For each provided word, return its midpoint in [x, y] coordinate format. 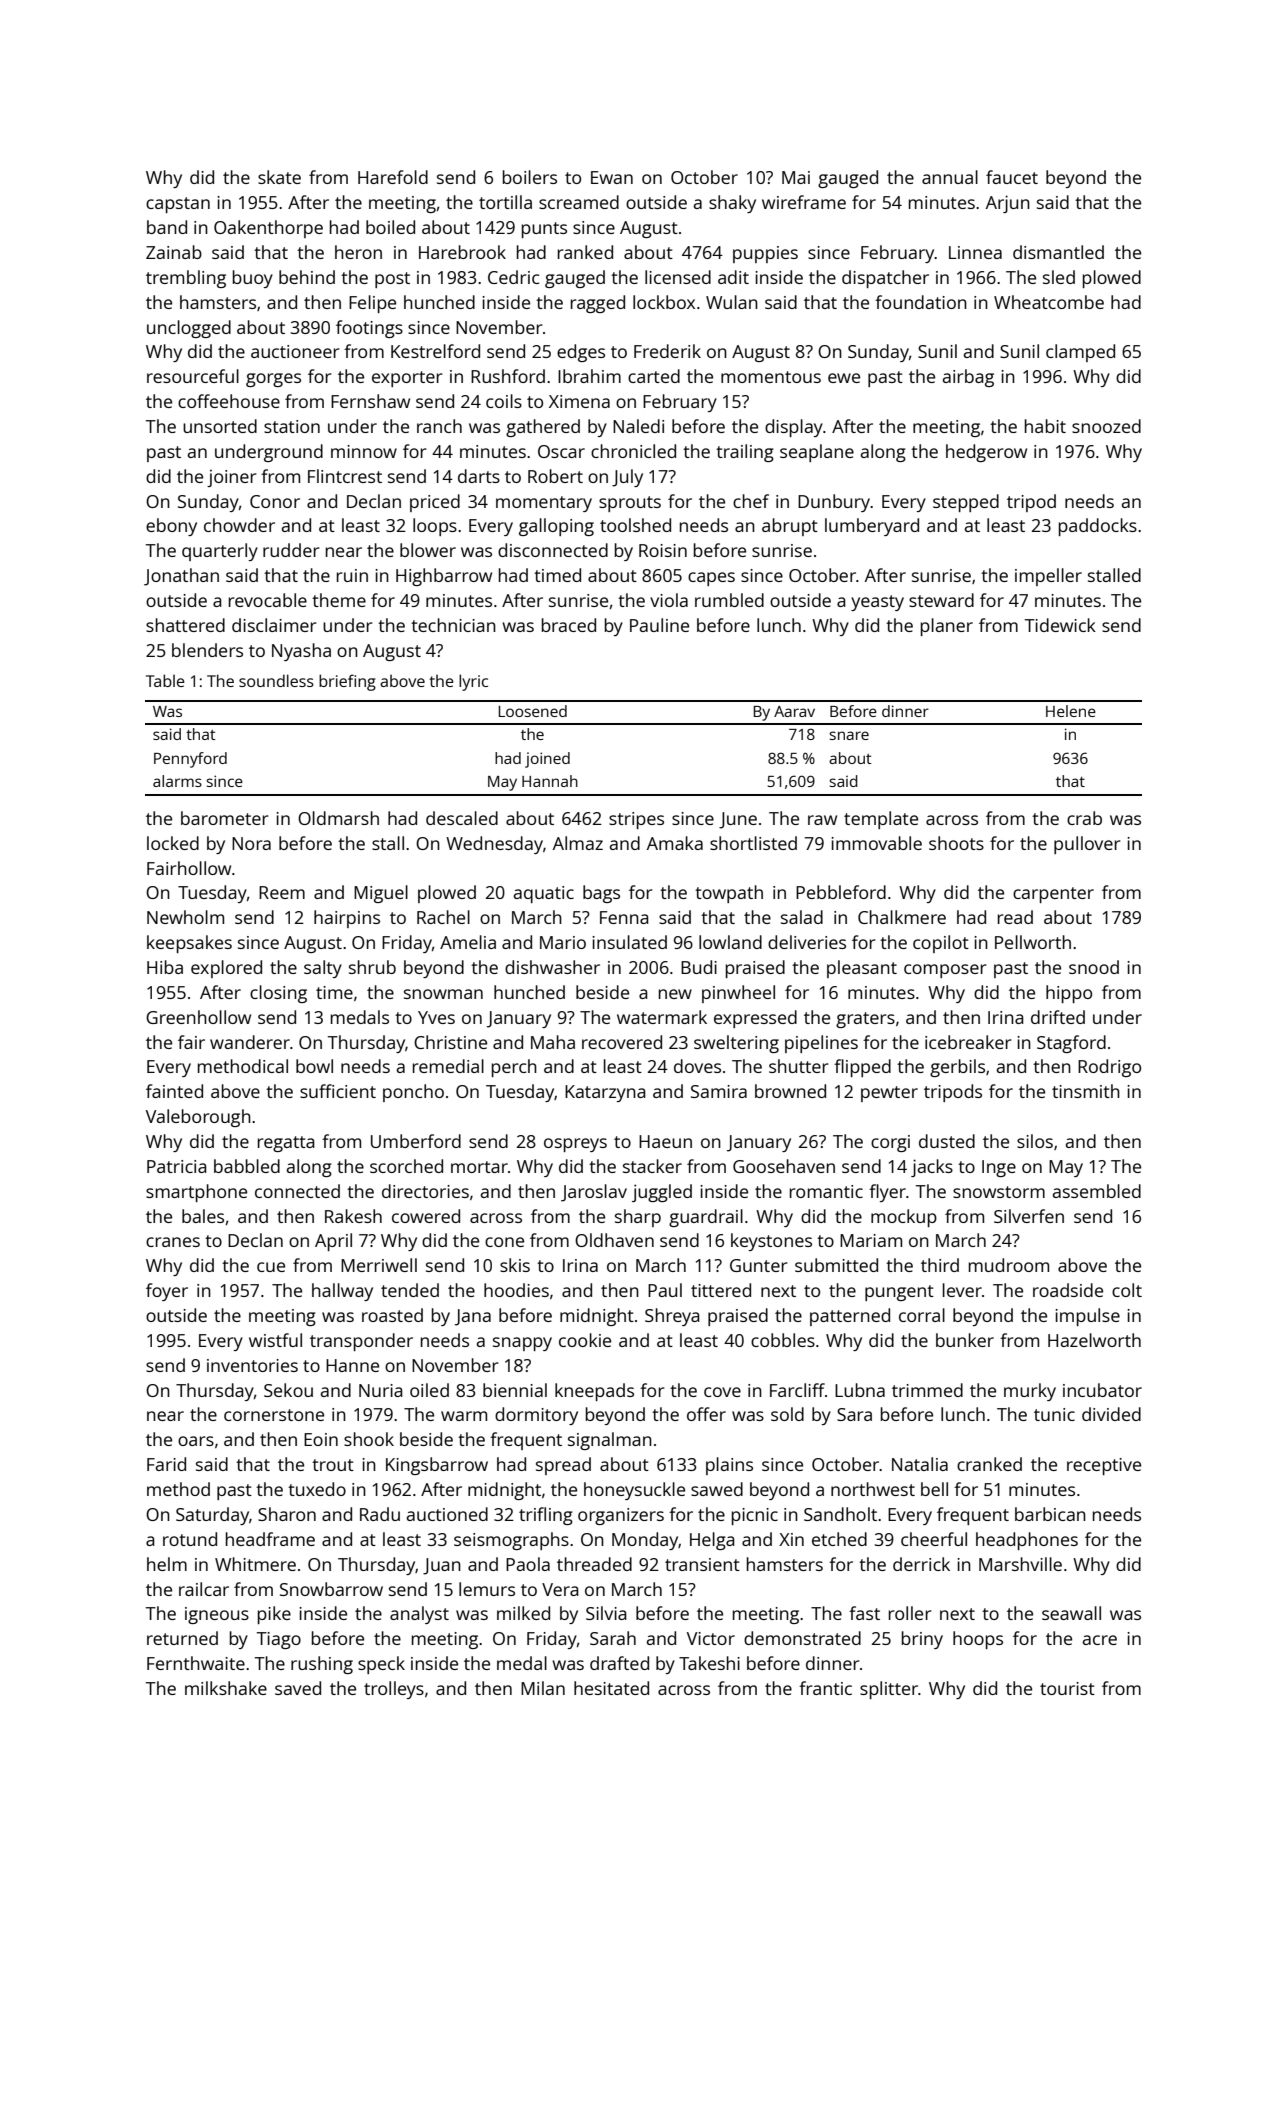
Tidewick [1060, 625]
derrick [921, 1564]
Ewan [612, 177]
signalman [610, 1441]
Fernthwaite [196, 1663]
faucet [1012, 177]
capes [711, 579]
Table [165, 680]
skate [279, 177]
